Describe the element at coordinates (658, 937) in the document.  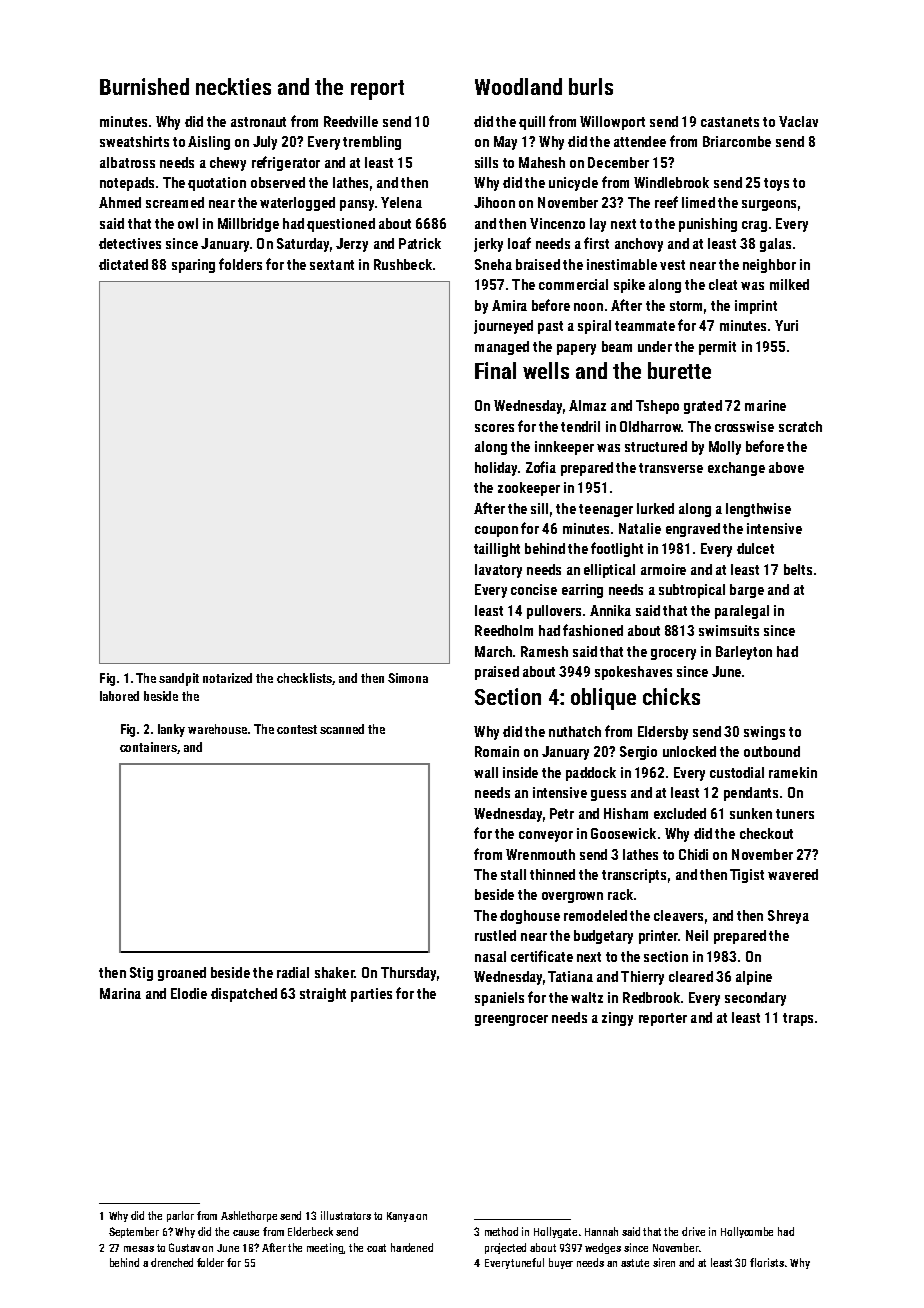
I see `printer` at that location.
